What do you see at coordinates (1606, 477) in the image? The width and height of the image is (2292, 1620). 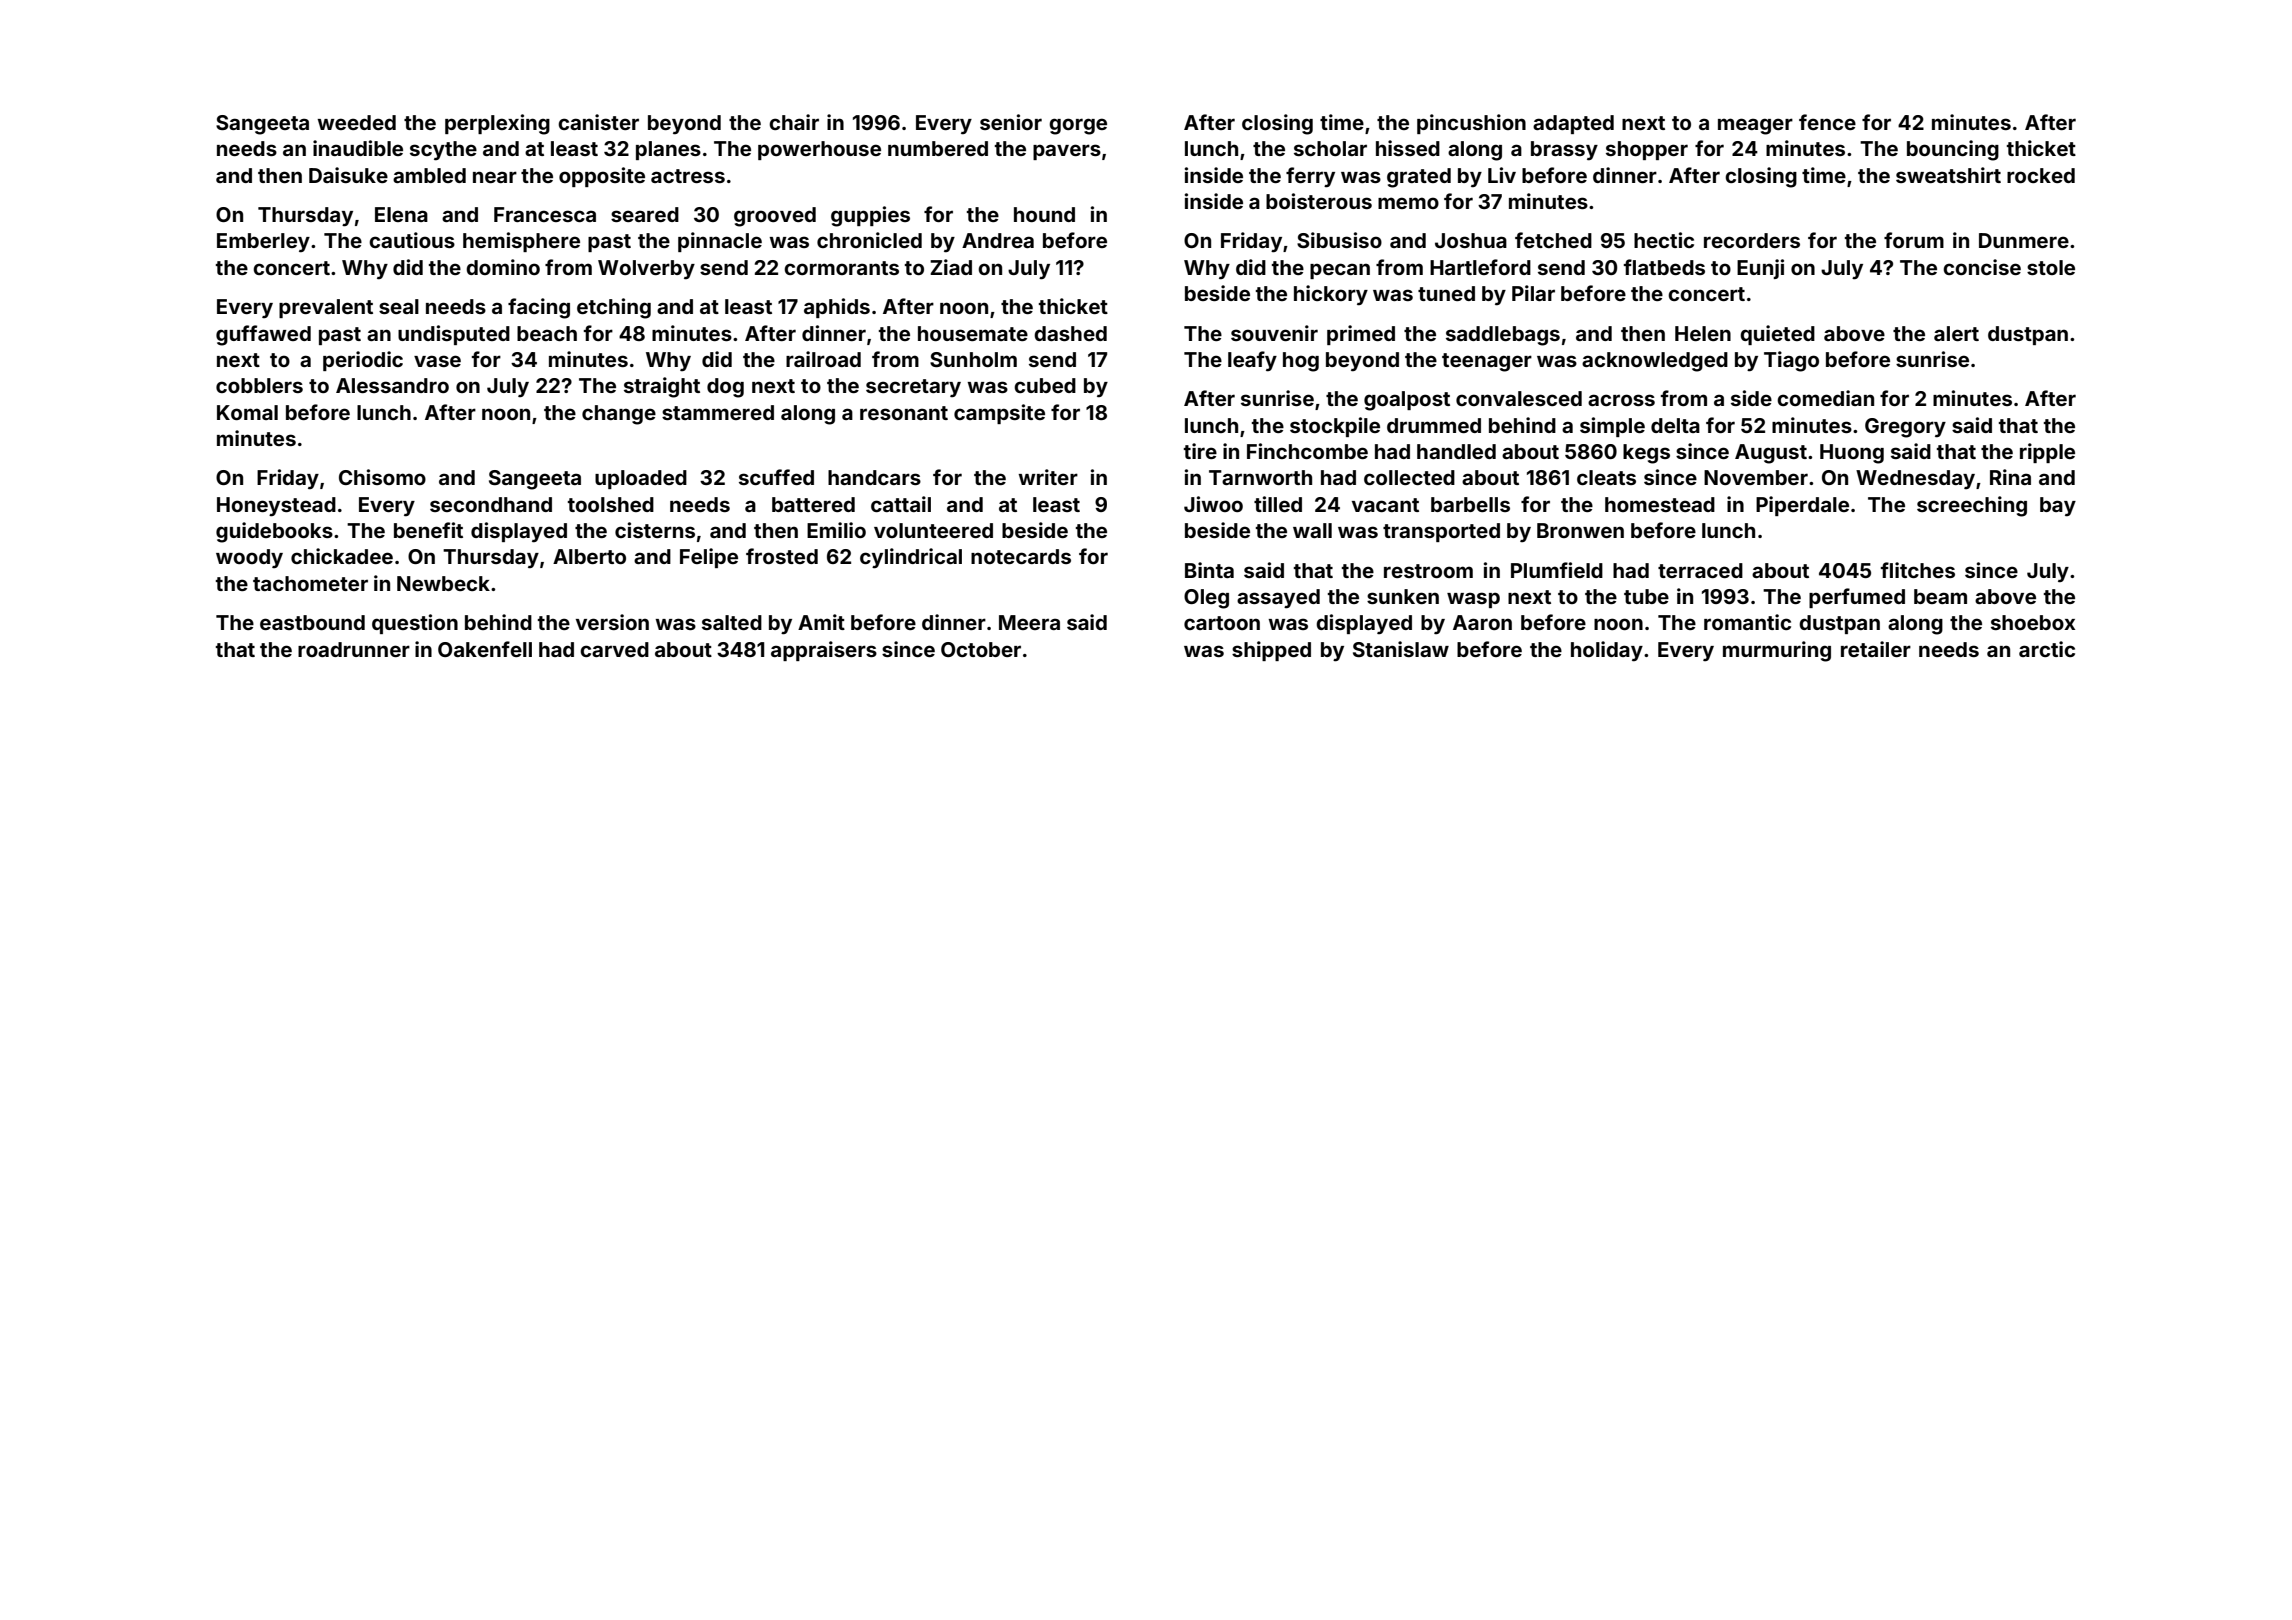 I see `cleats` at bounding box center [1606, 477].
